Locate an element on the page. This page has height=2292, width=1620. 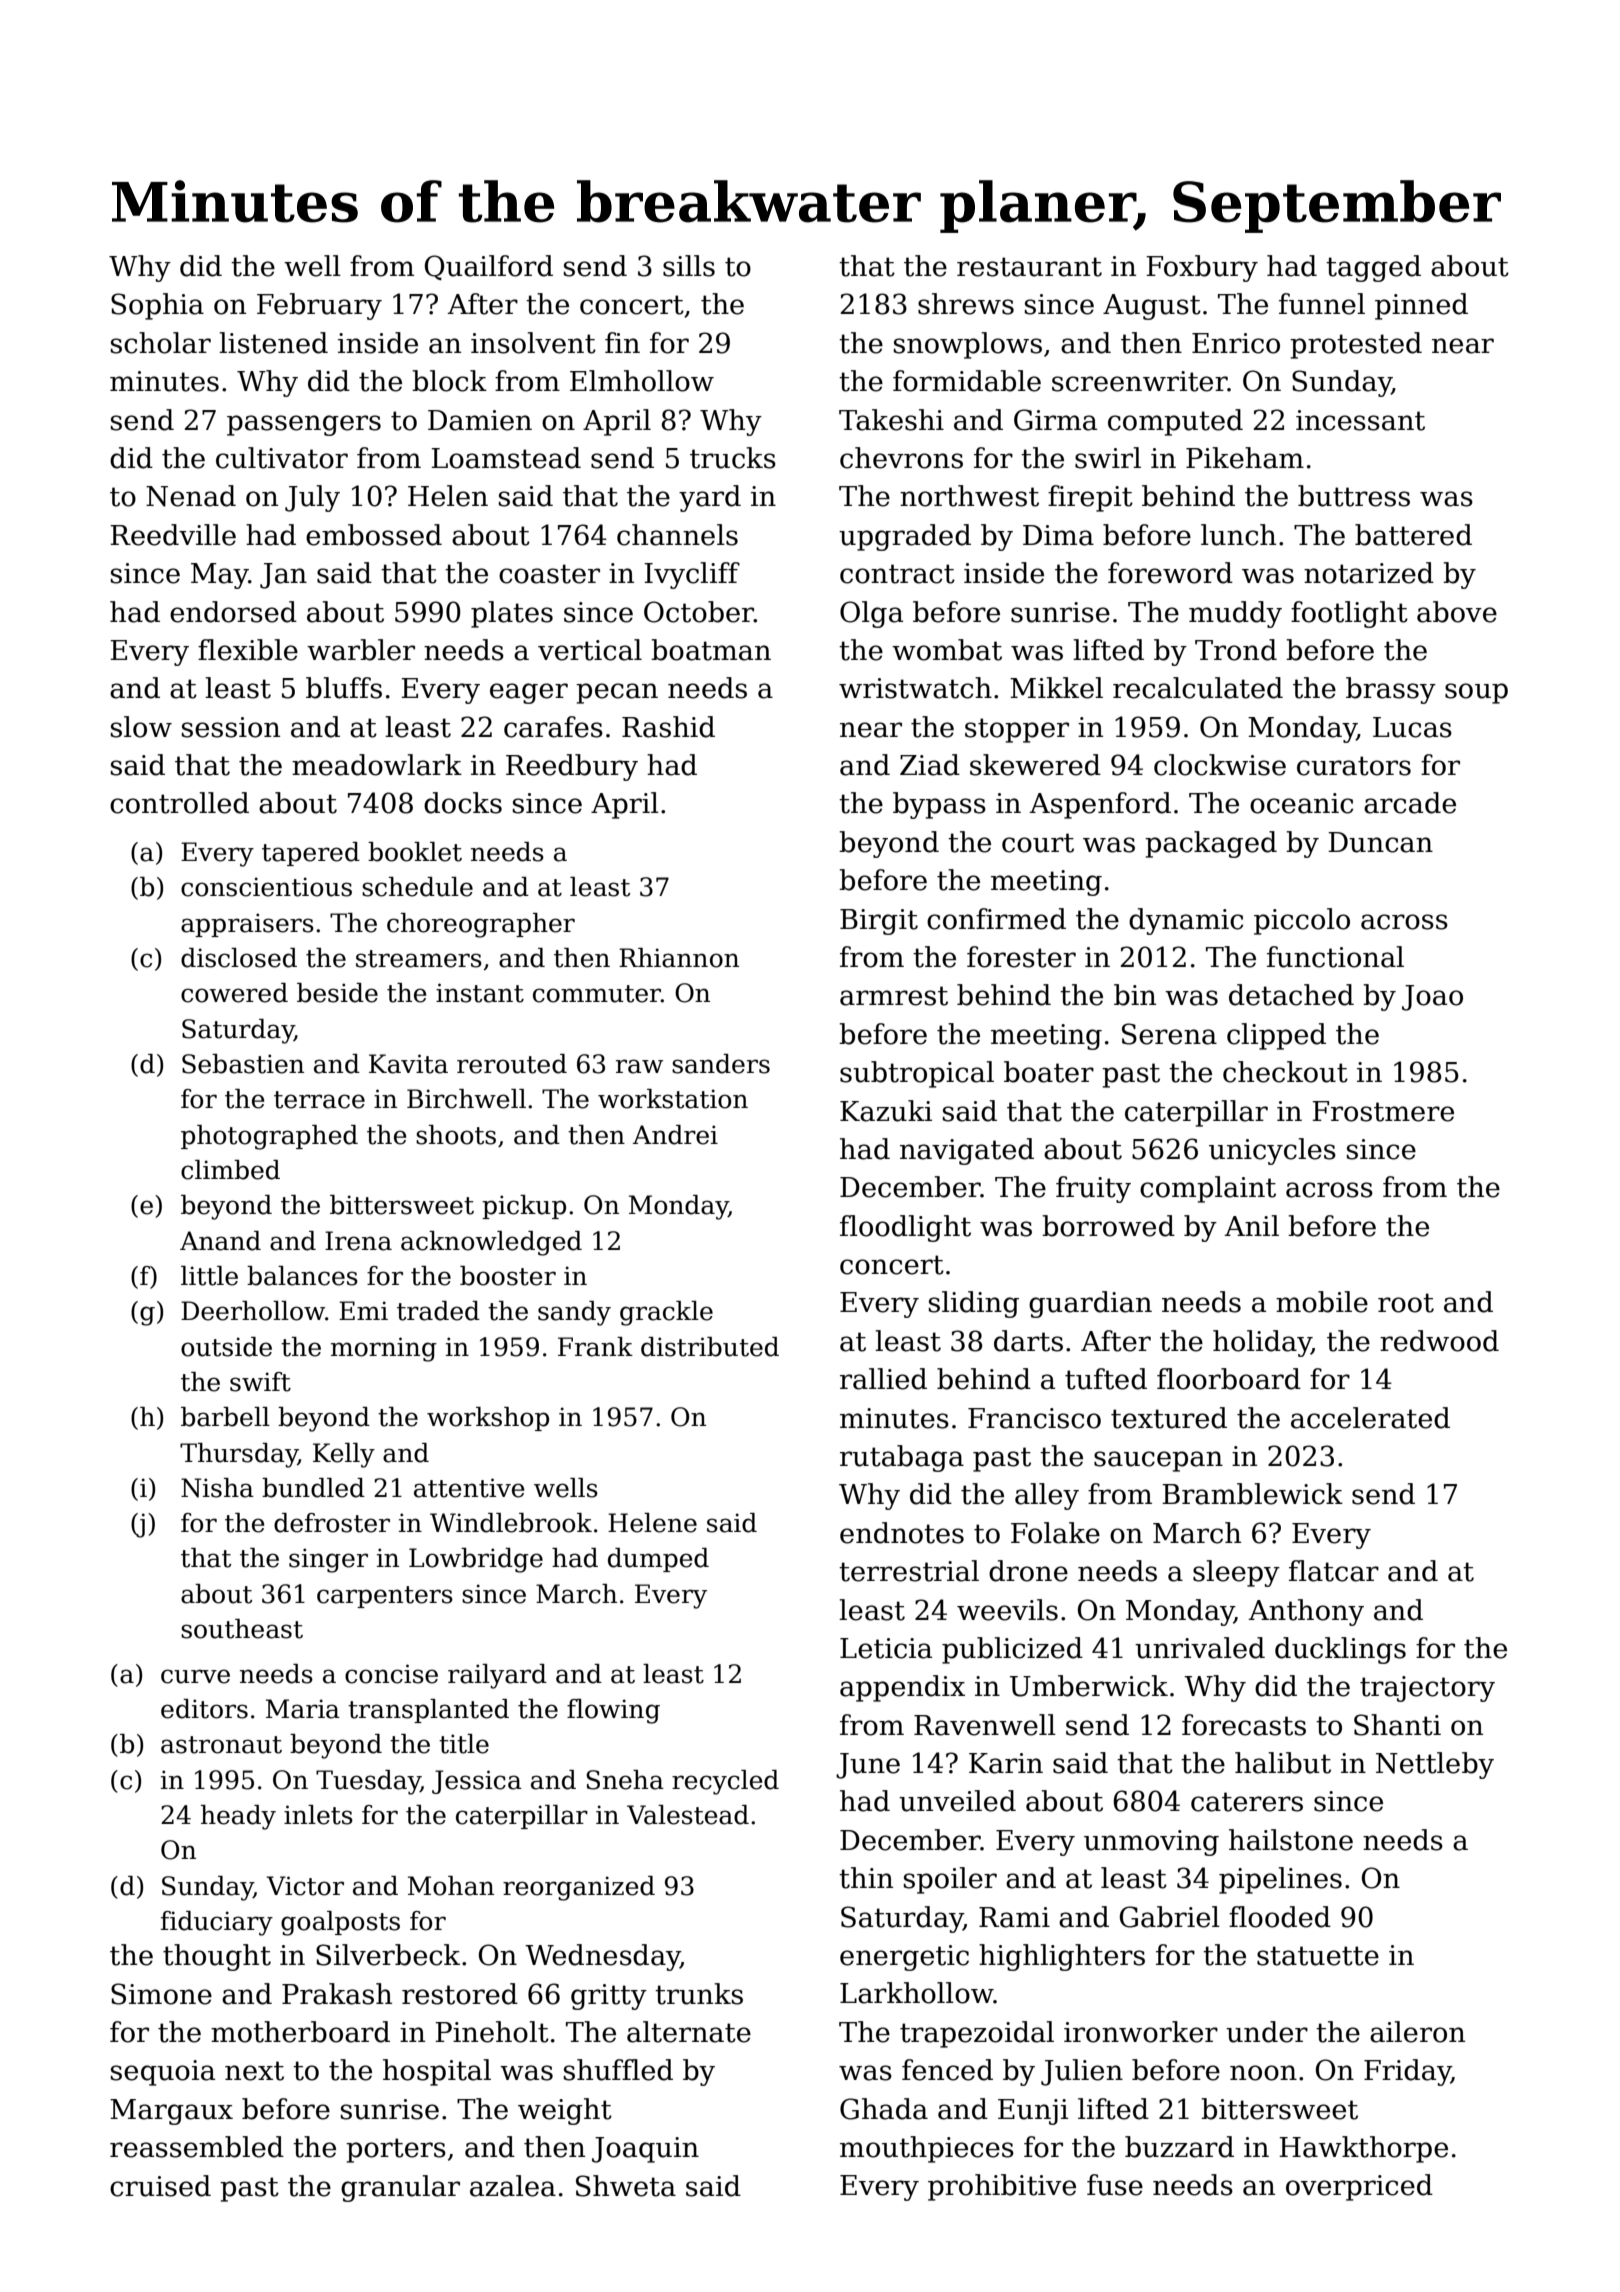
terrestrial is located at coordinates (909, 1571).
